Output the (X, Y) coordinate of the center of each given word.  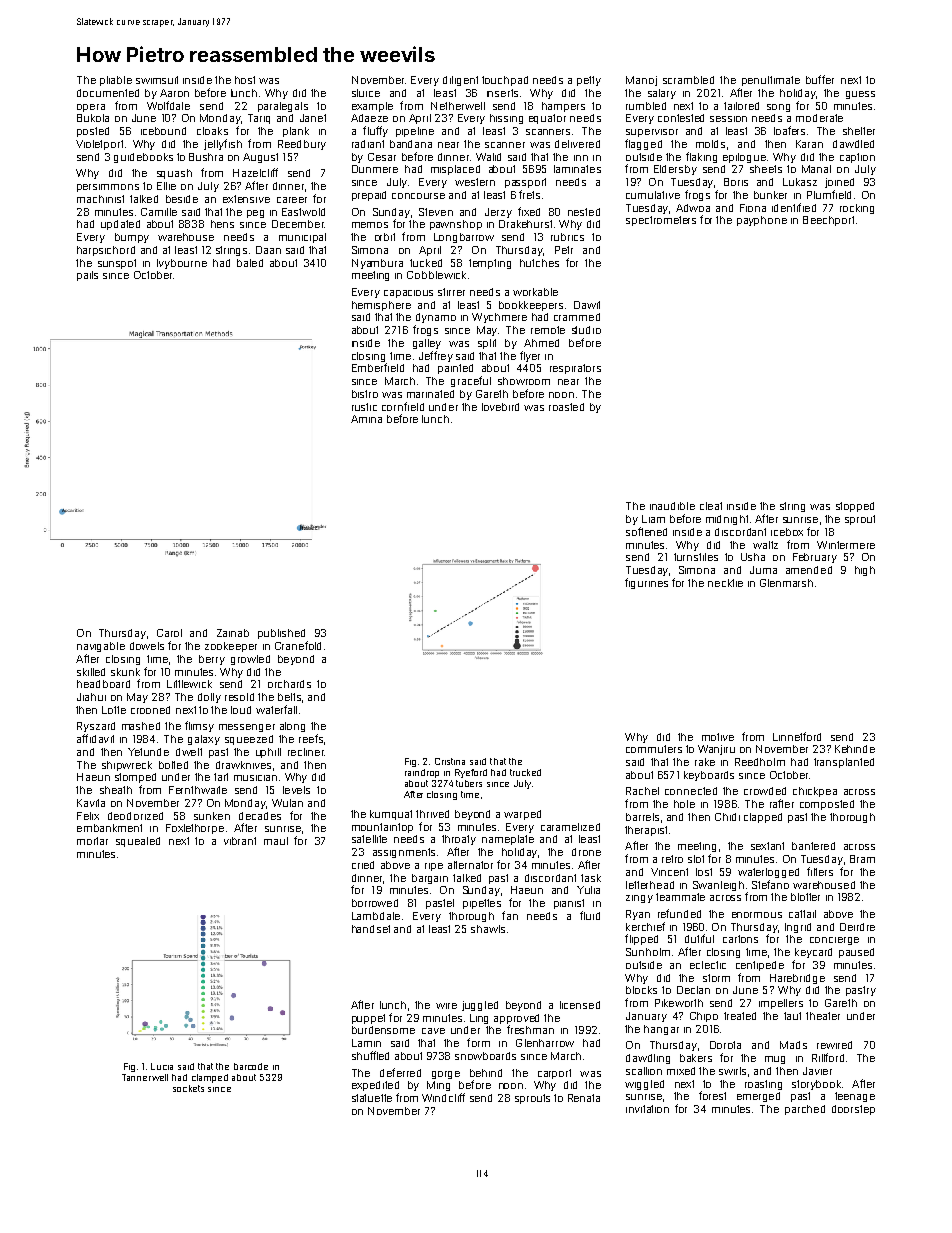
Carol (169, 633)
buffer (820, 79)
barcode (251, 1066)
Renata (584, 1098)
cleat (711, 506)
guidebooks (143, 158)
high (865, 571)
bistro (365, 394)
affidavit (95, 738)
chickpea (815, 792)
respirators (575, 369)
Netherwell (458, 106)
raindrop (422, 773)
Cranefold (298, 645)
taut (792, 1016)
